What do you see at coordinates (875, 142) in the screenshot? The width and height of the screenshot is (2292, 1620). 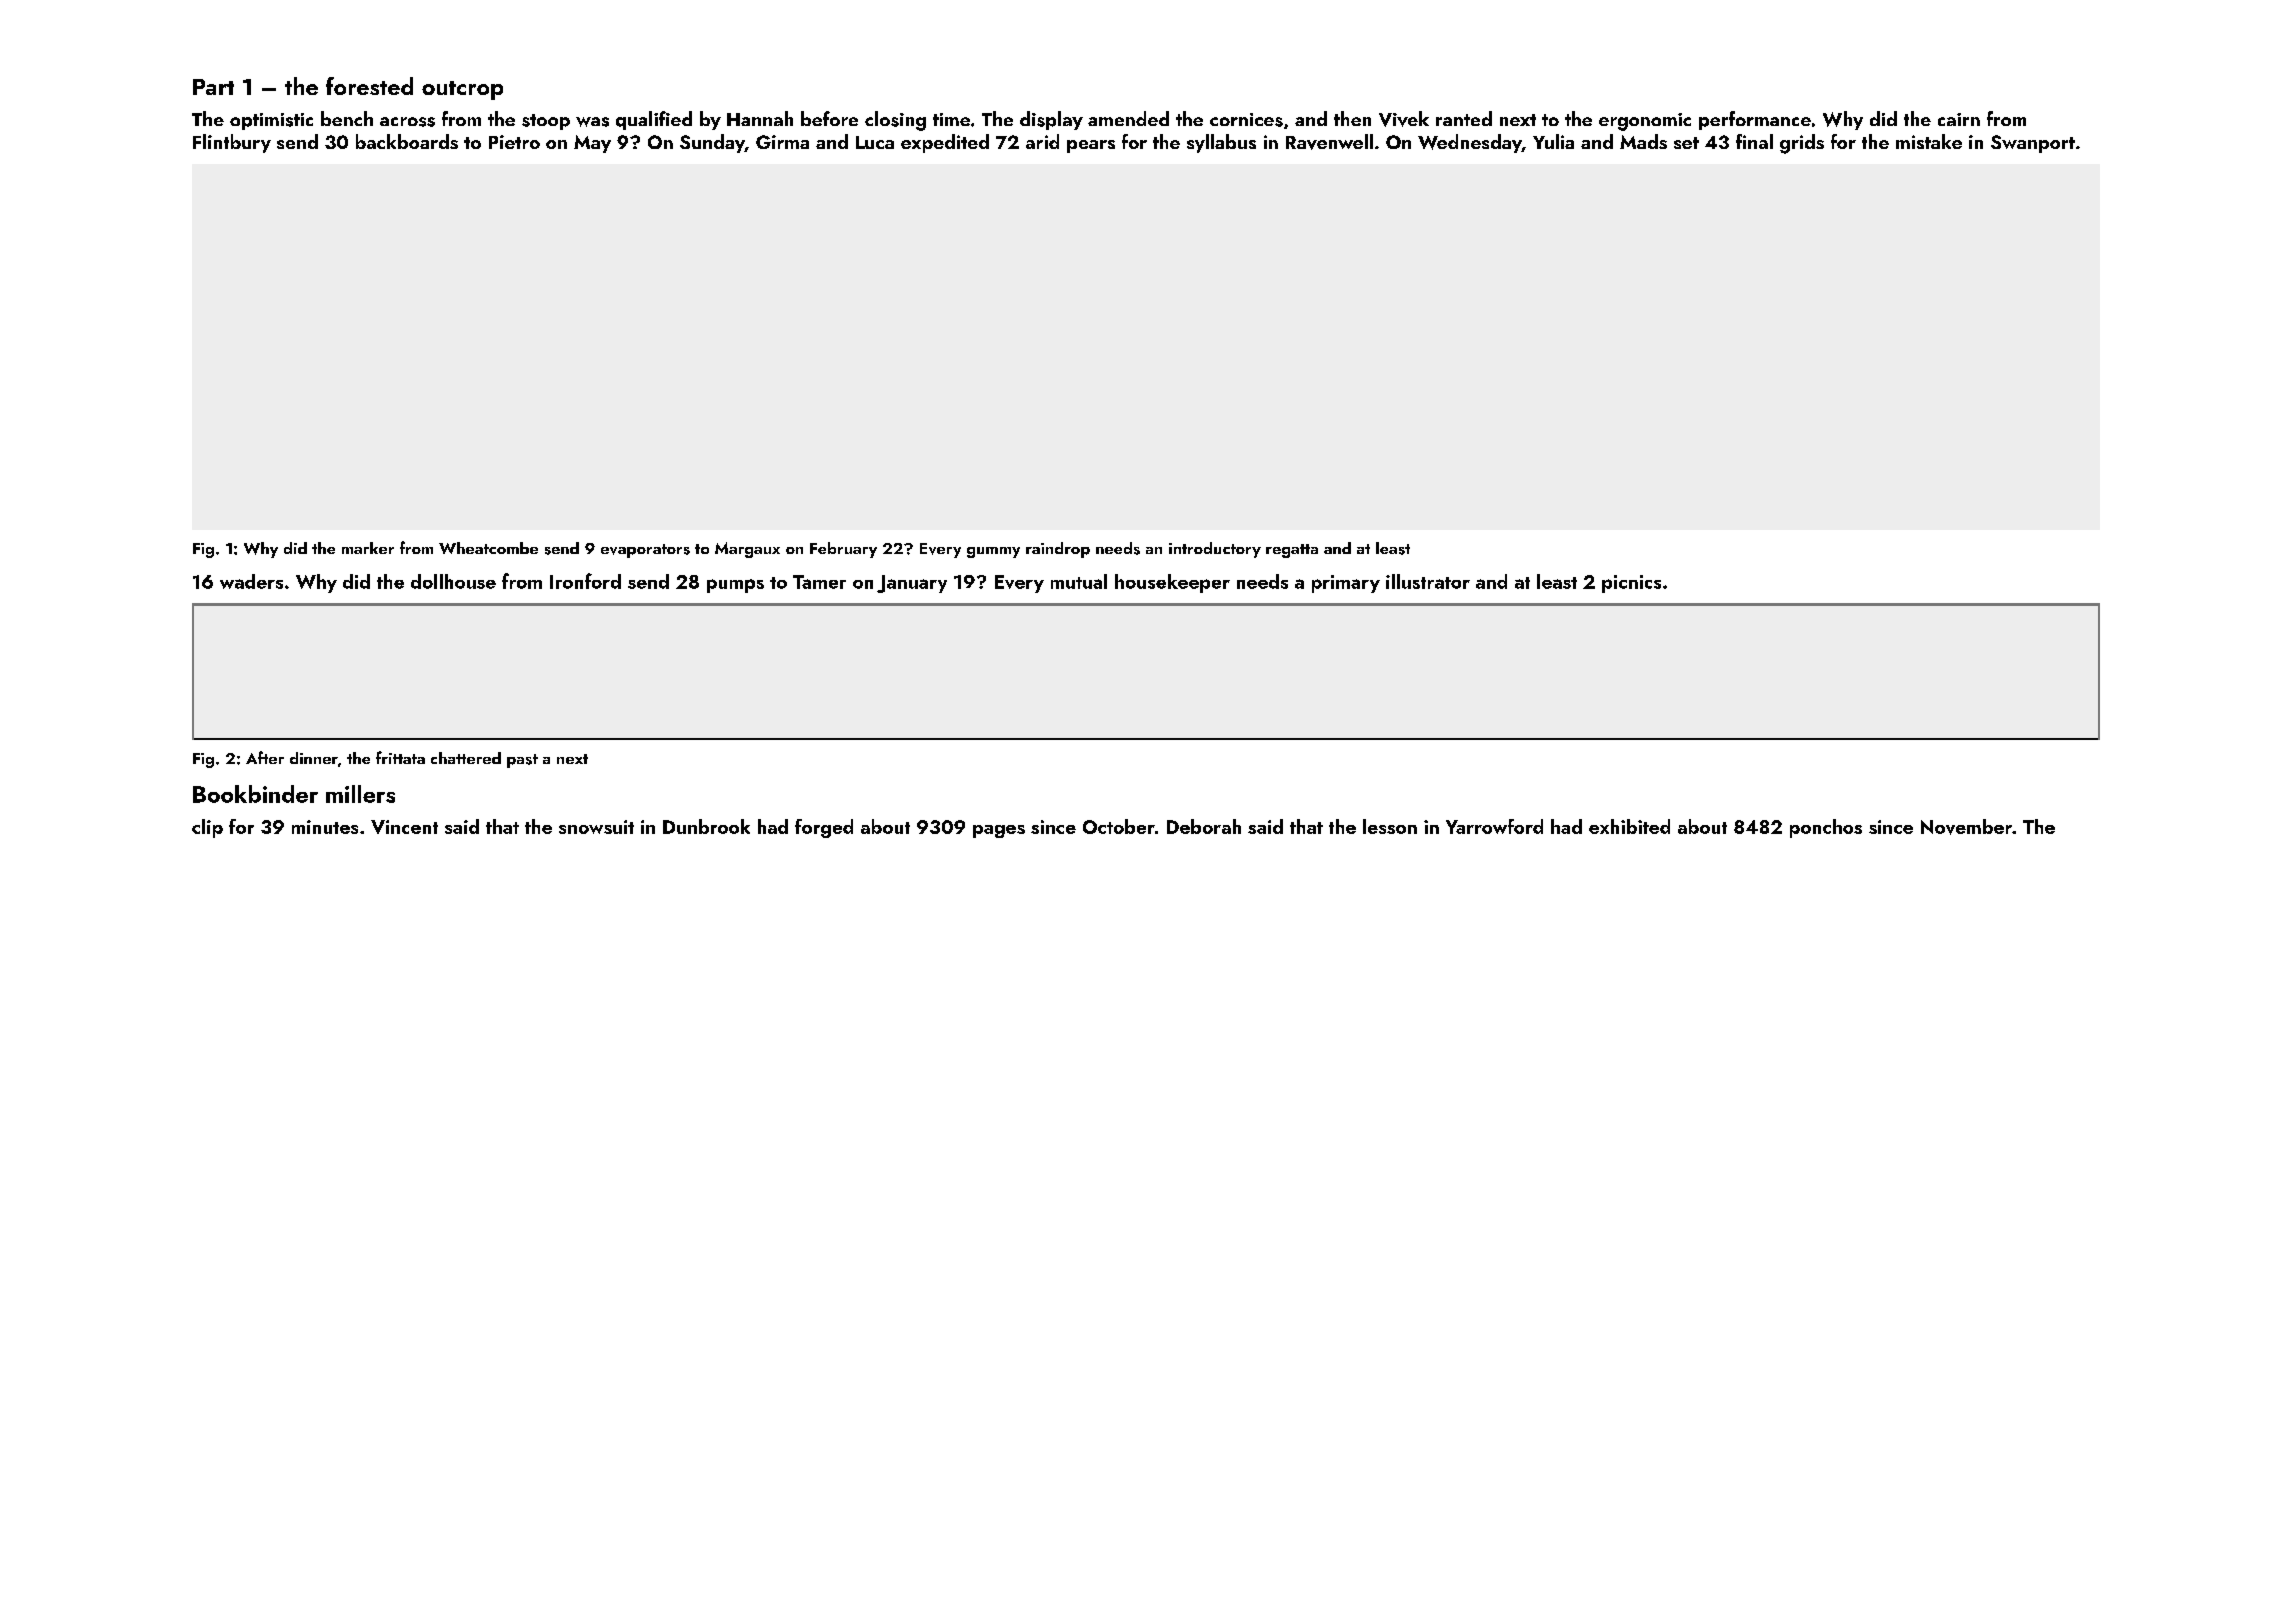 I see `Luca` at bounding box center [875, 142].
